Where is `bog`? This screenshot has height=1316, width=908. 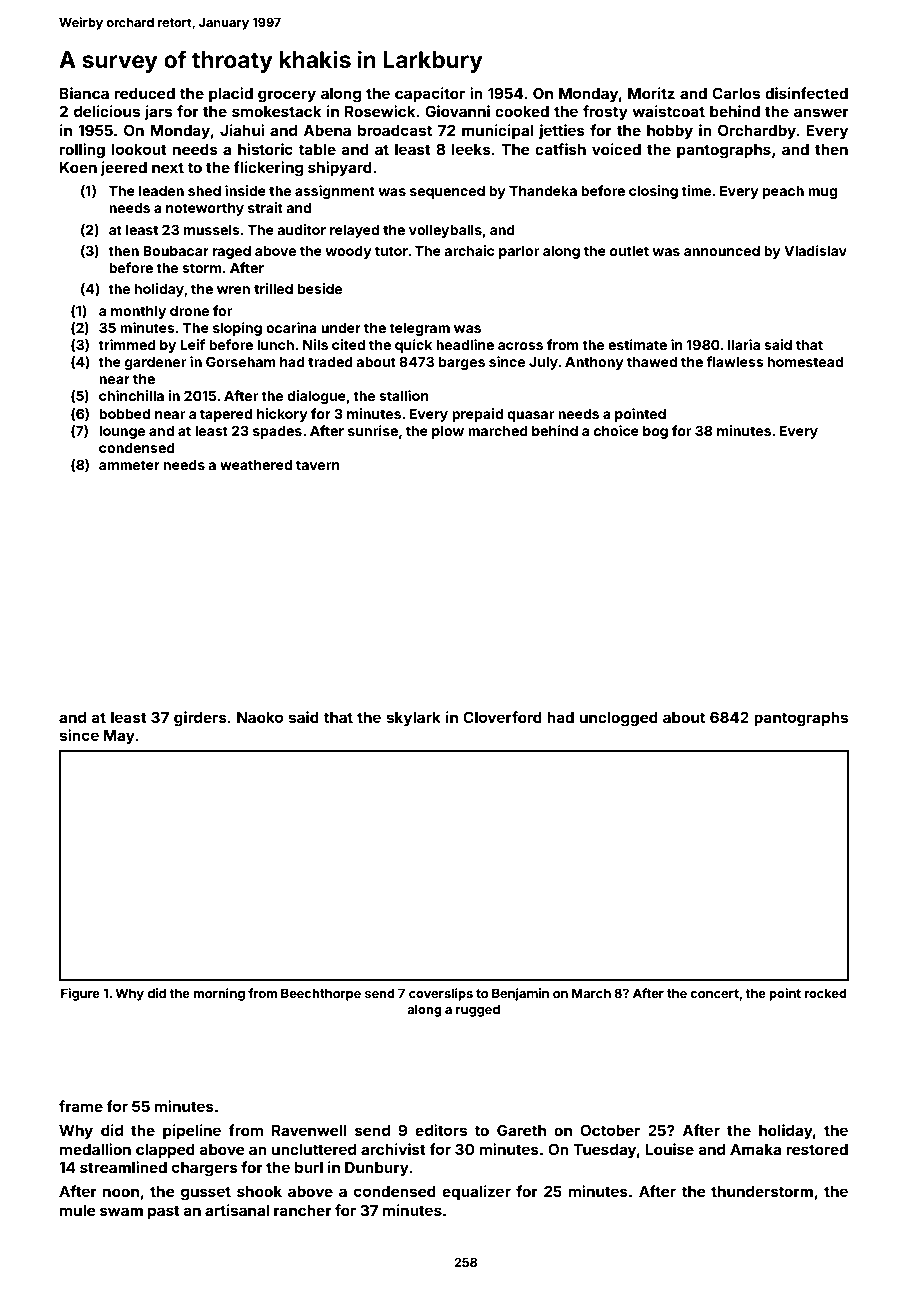
bog is located at coordinates (655, 432).
